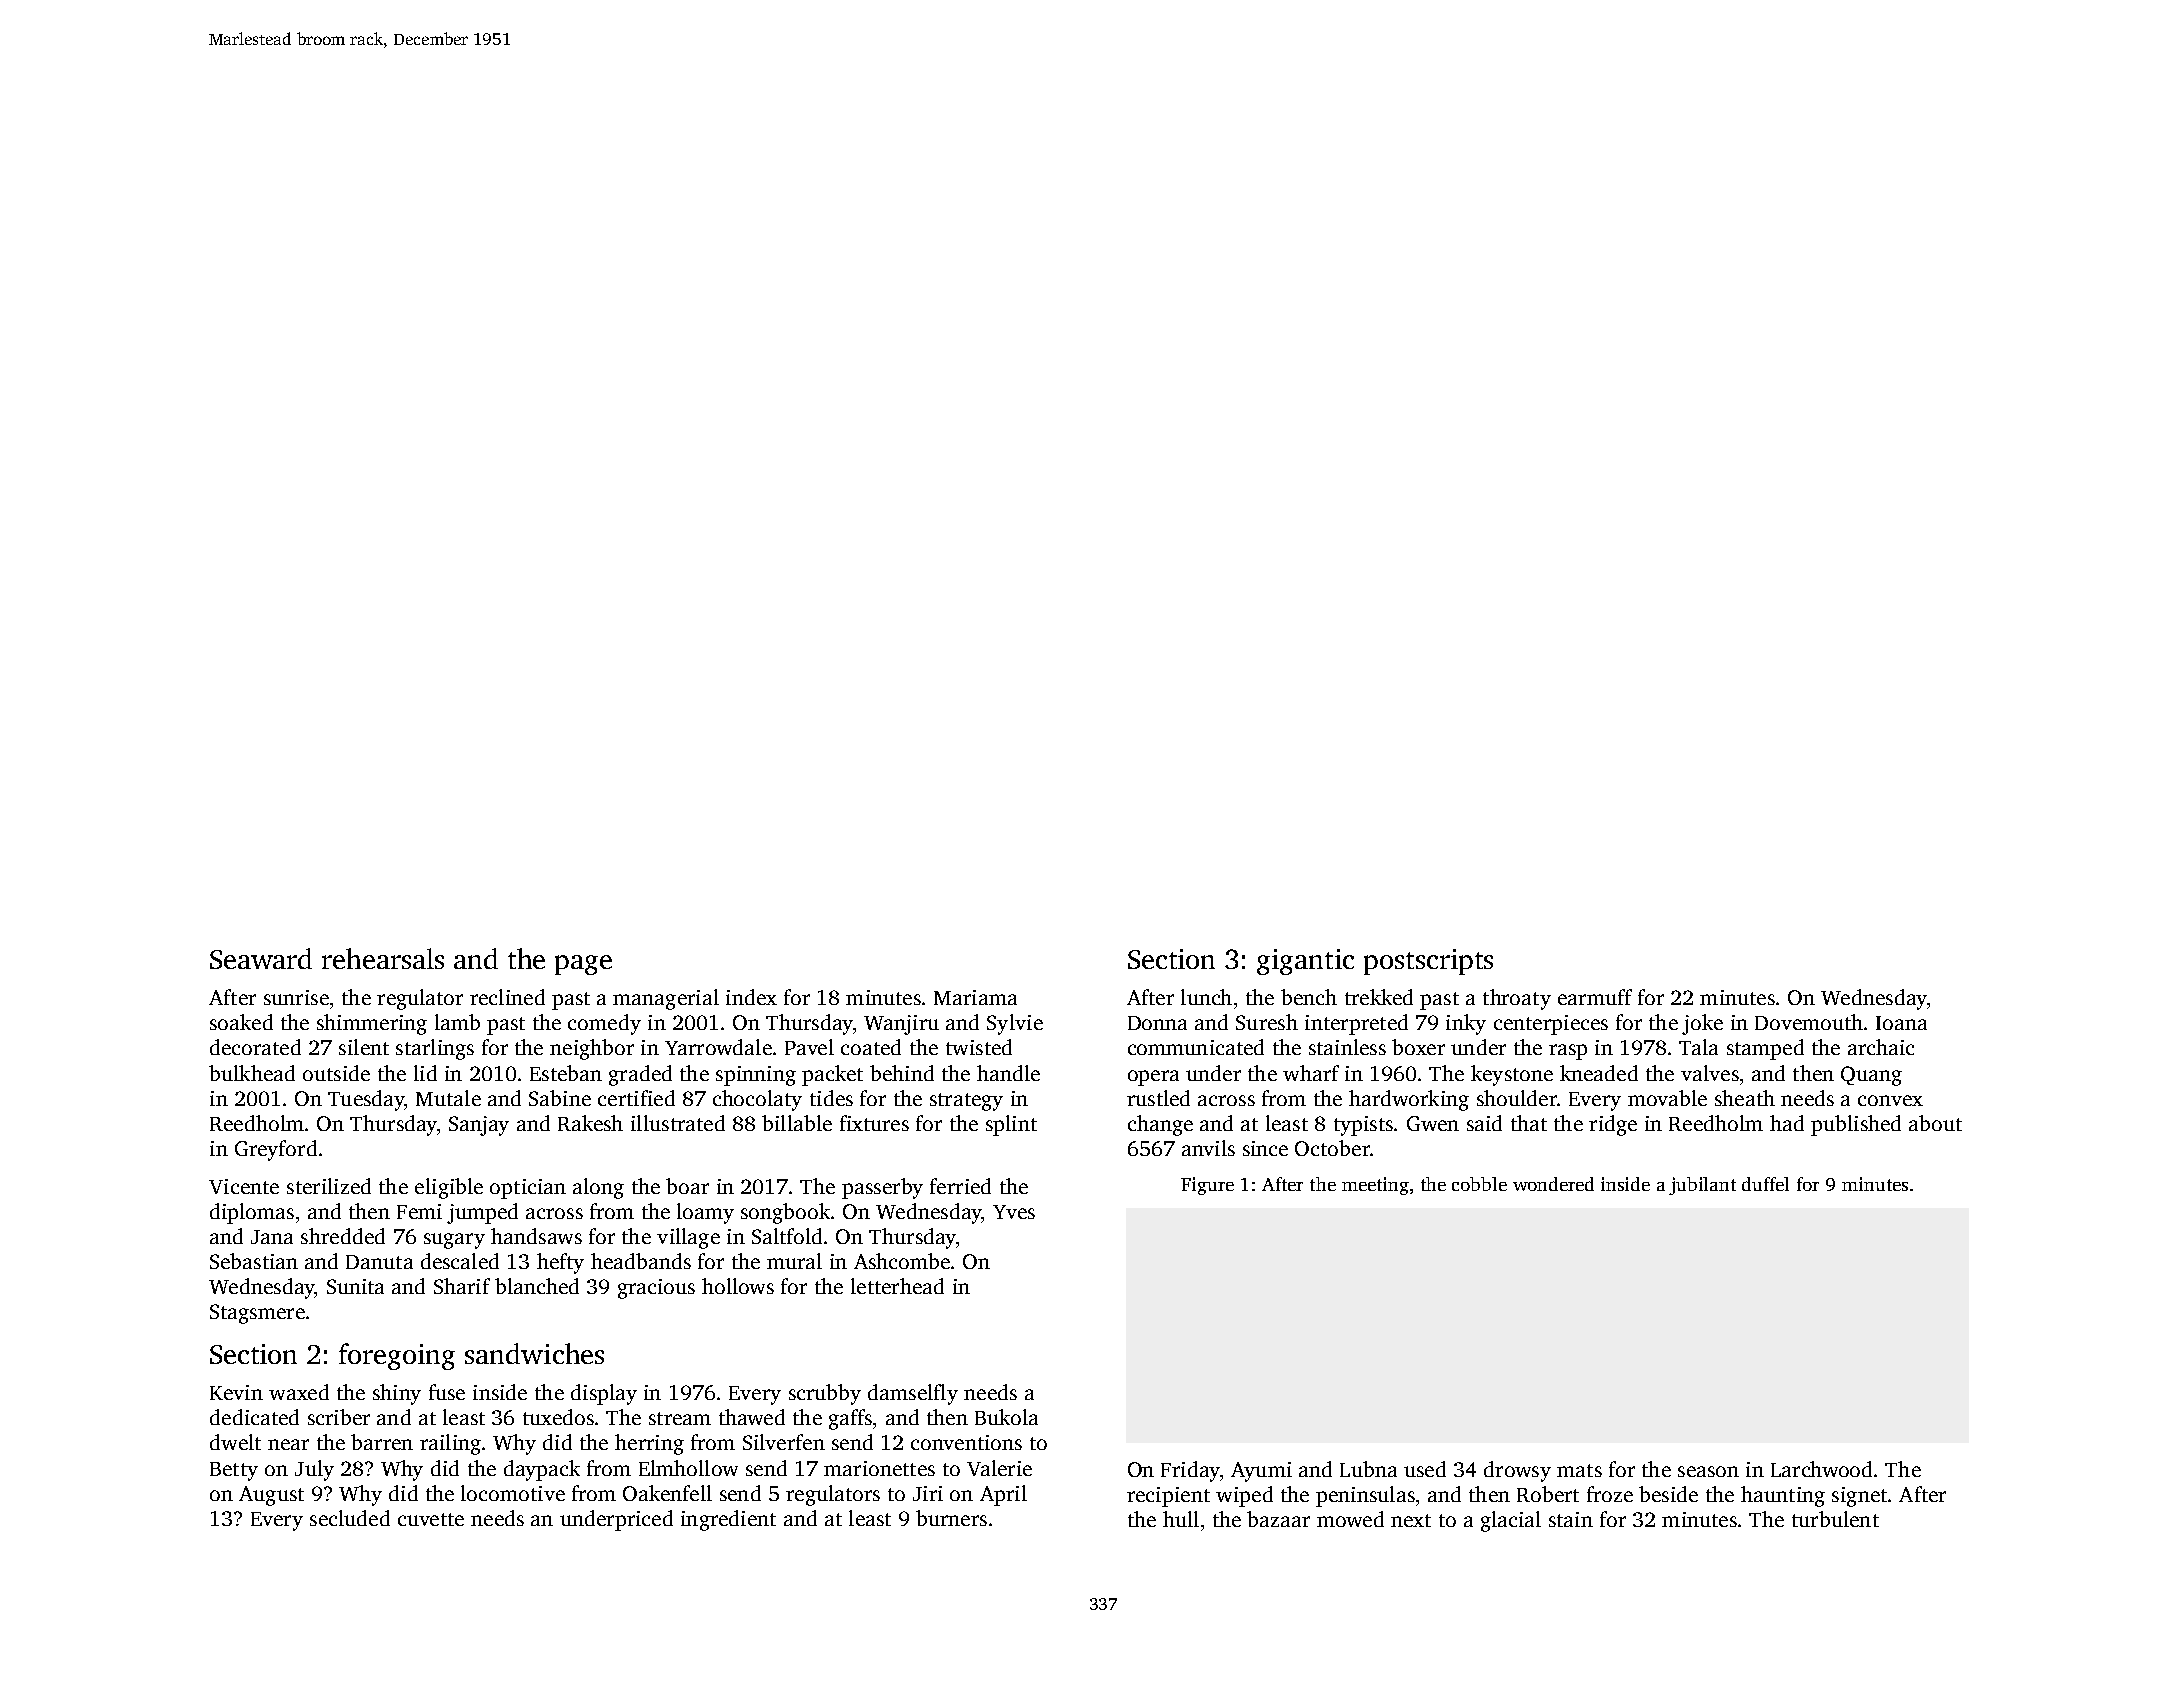  What do you see at coordinates (1702, 1186) in the screenshot?
I see `jubilant` at bounding box center [1702, 1186].
